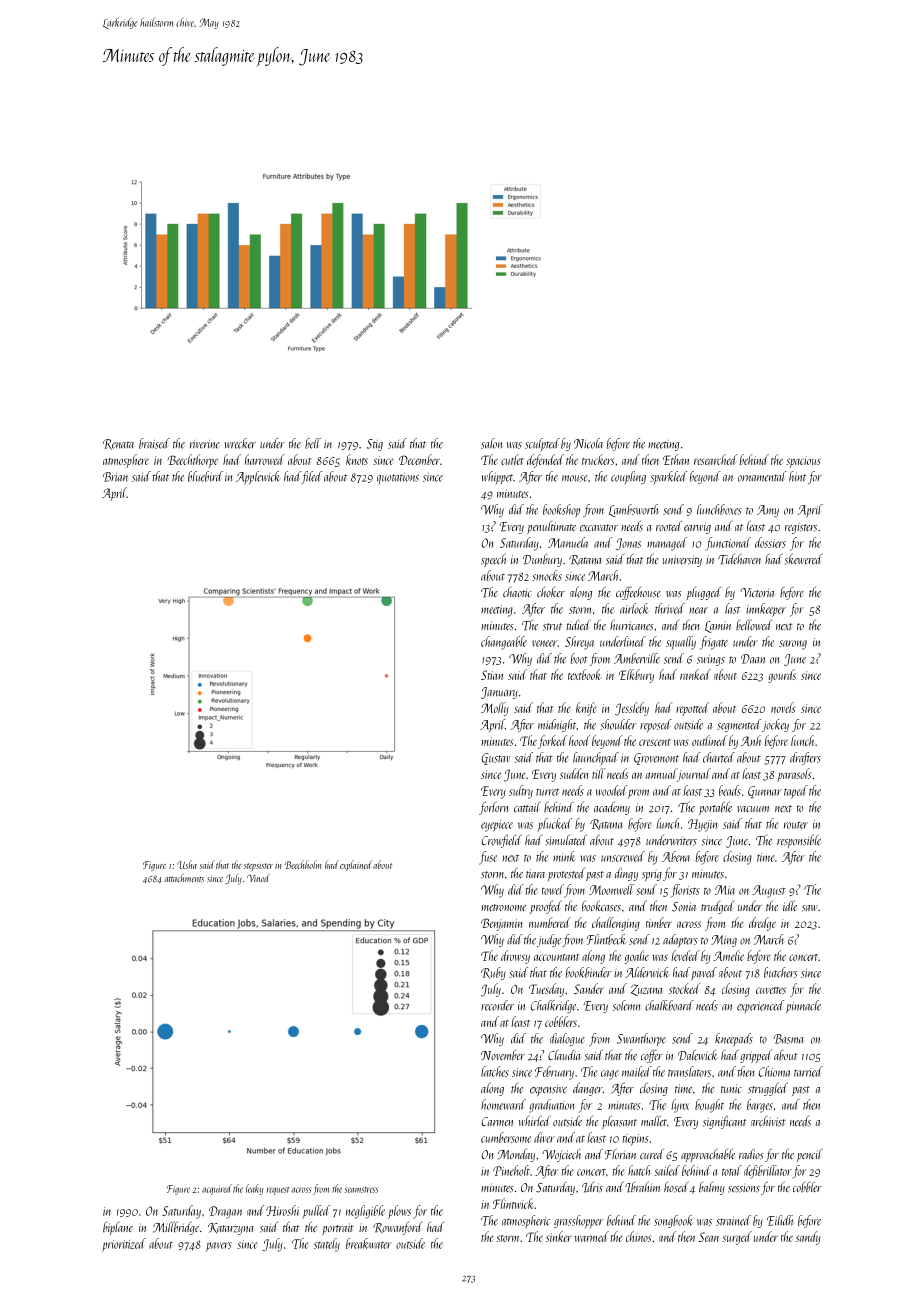 This screenshot has height=1308, width=924. Describe the element at coordinates (542, 444) in the screenshot. I see `sculpted` at that location.
